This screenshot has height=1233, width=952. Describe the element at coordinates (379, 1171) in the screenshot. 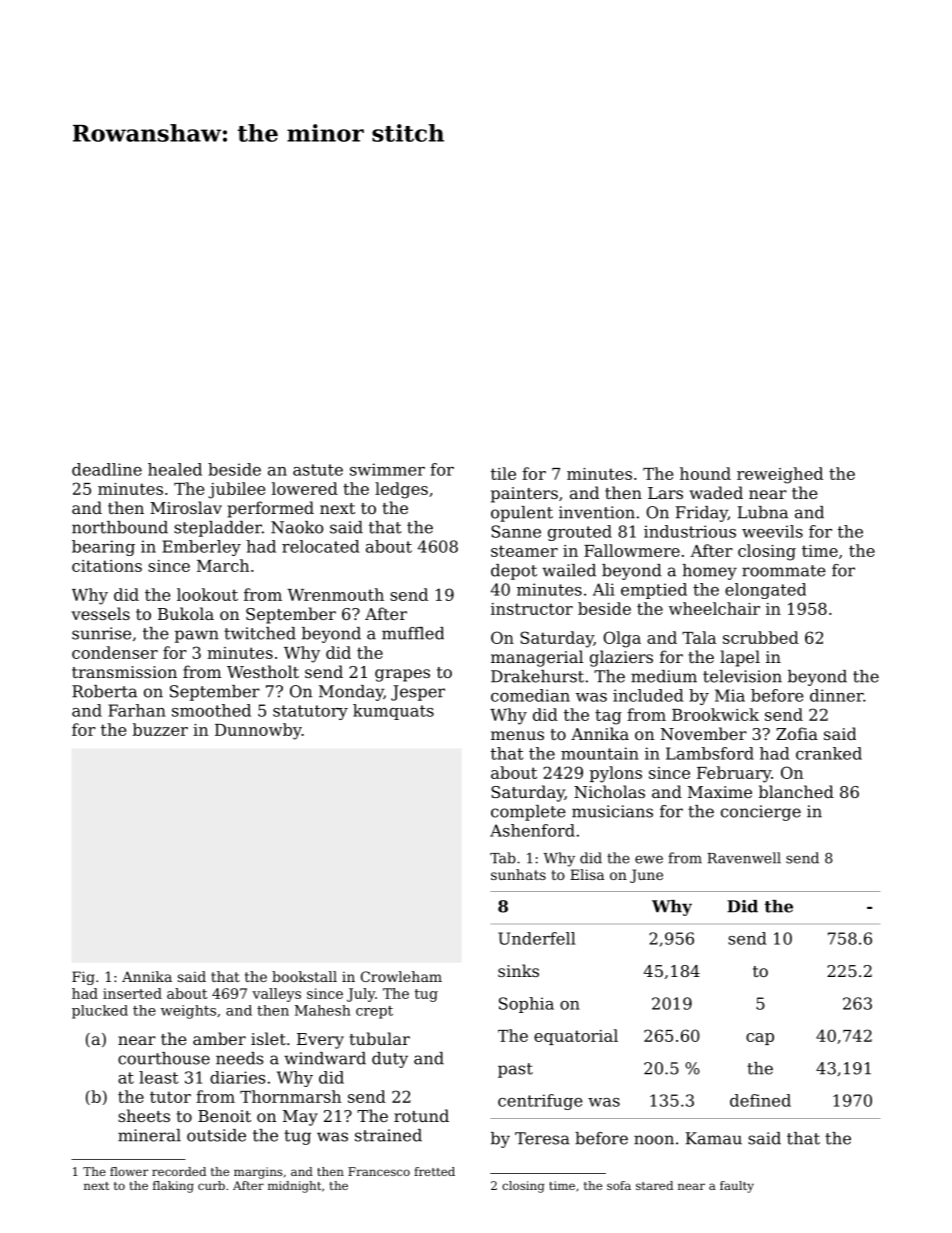

I see `Francesco` at that location.
